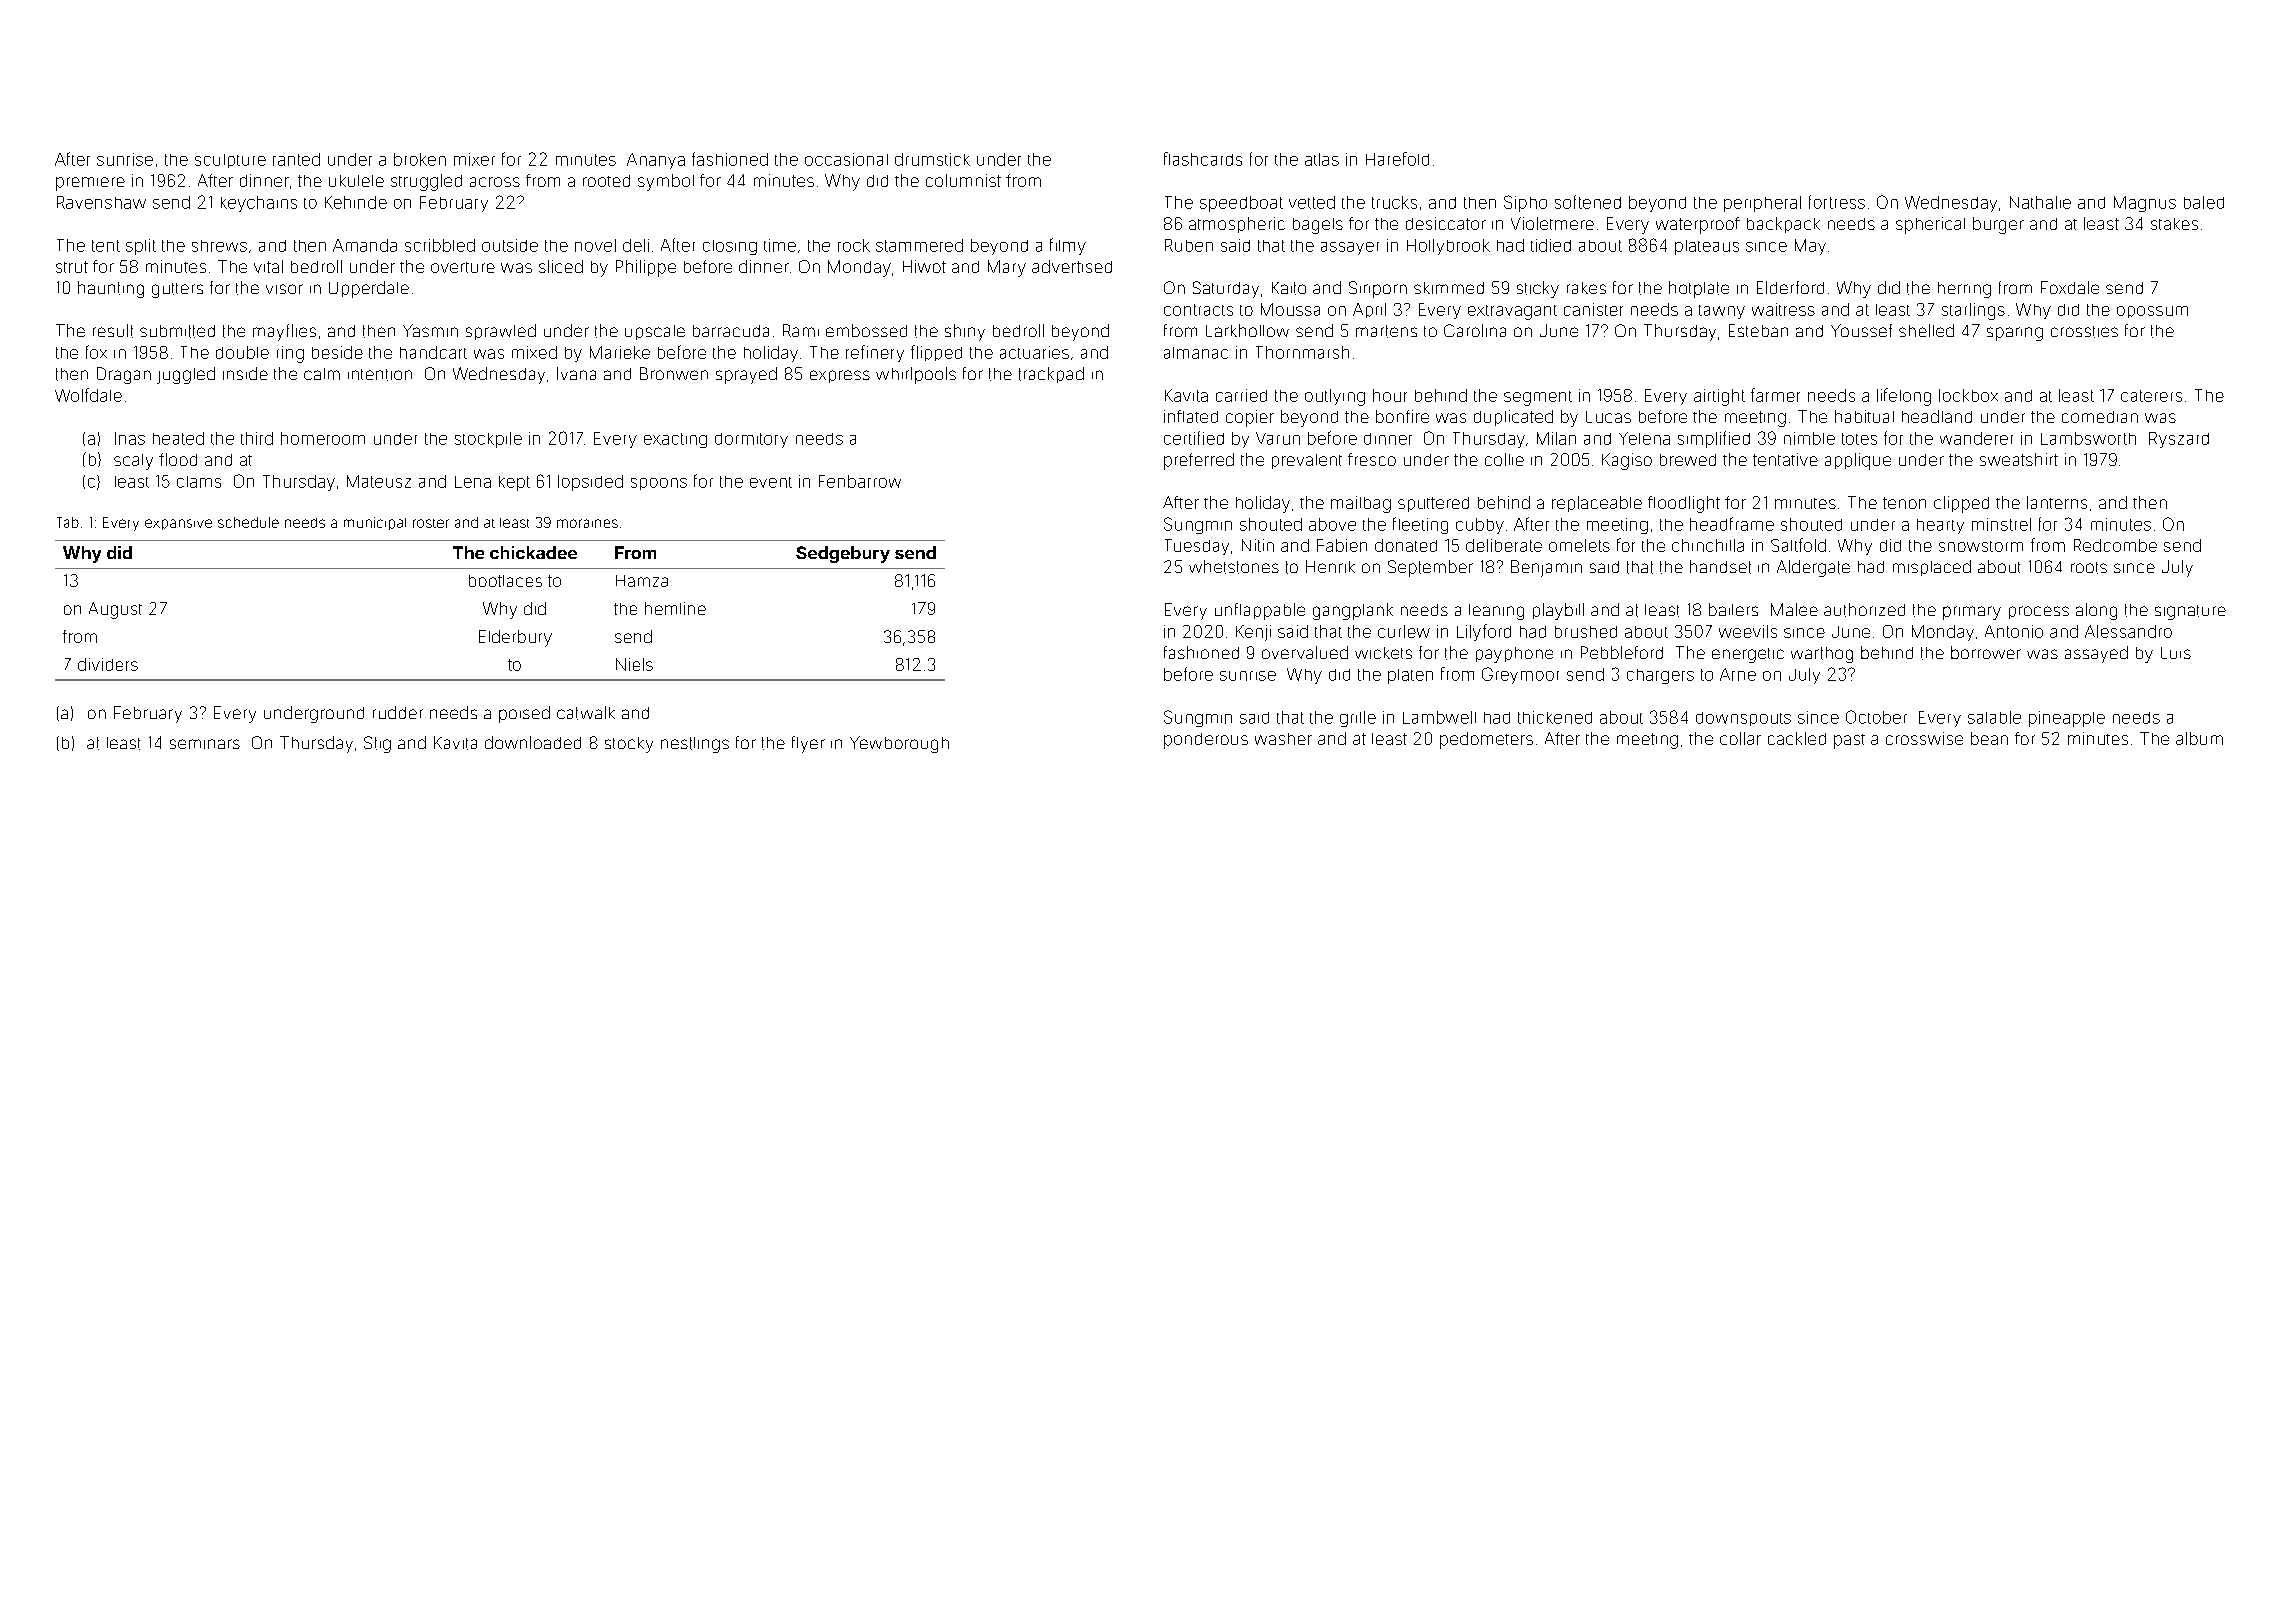 This image has width=2282, height=1614. Describe the element at coordinates (1762, 204) in the image. I see `peripheral` at that location.
